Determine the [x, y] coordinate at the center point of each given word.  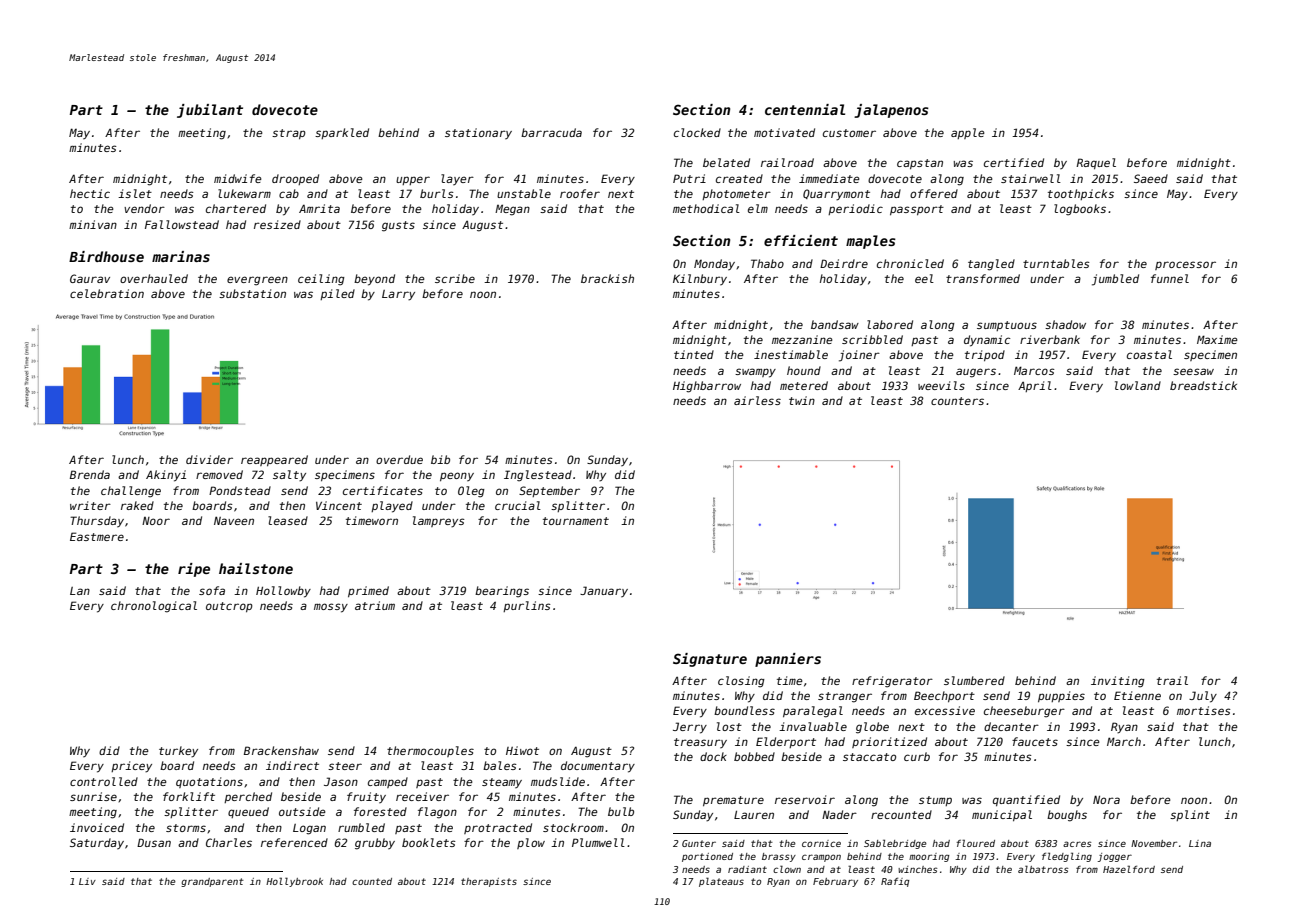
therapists [489, 882]
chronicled [910, 263]
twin [802, 400]
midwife [238, 178]
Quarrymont [836, 195]
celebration [107, 293]
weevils [941, 385]
